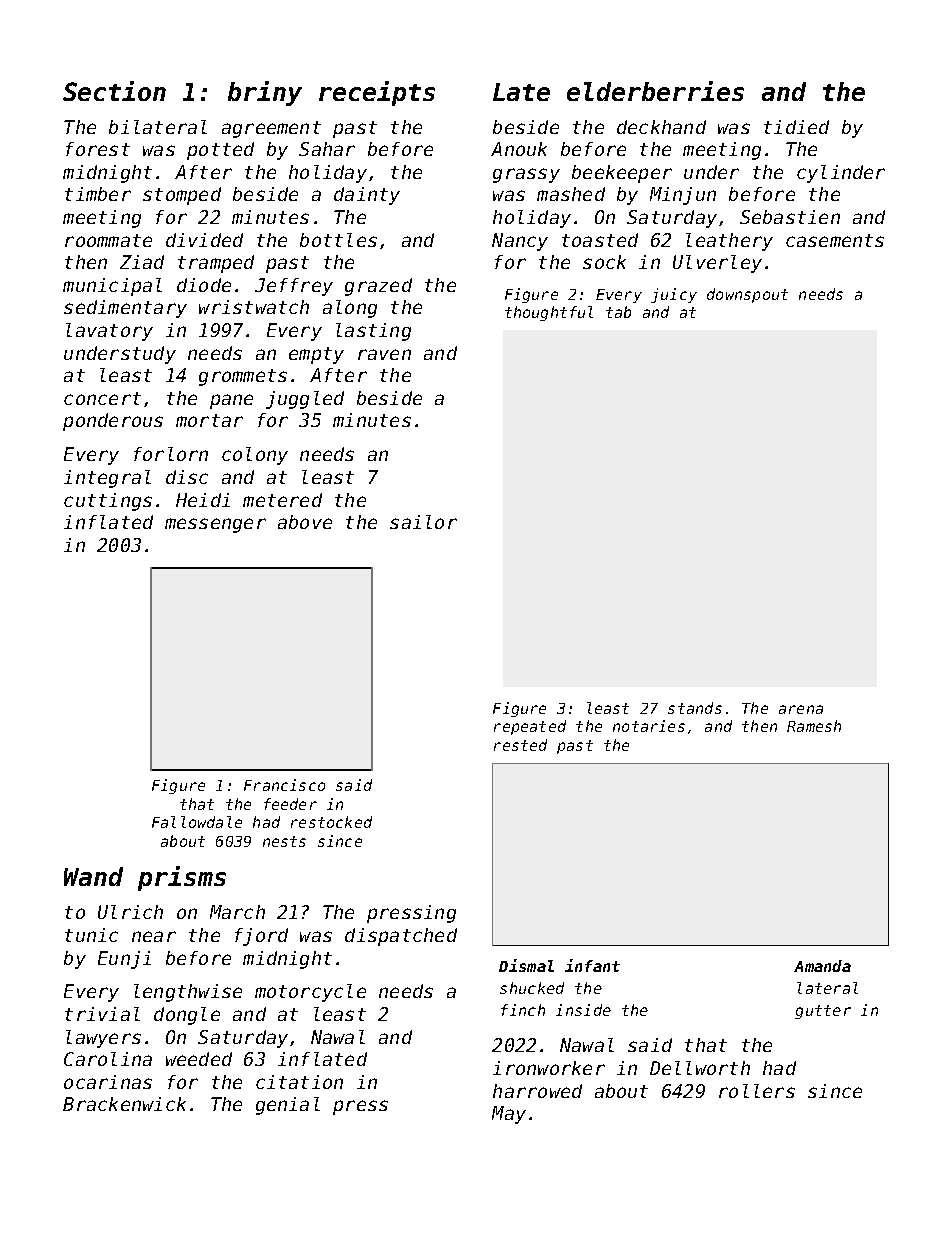 The width and height of the image is (952, 1233). What do you see at coordinates (187, 1016) in the image?
I see `dongle` at bounding box center [187, 1016].
